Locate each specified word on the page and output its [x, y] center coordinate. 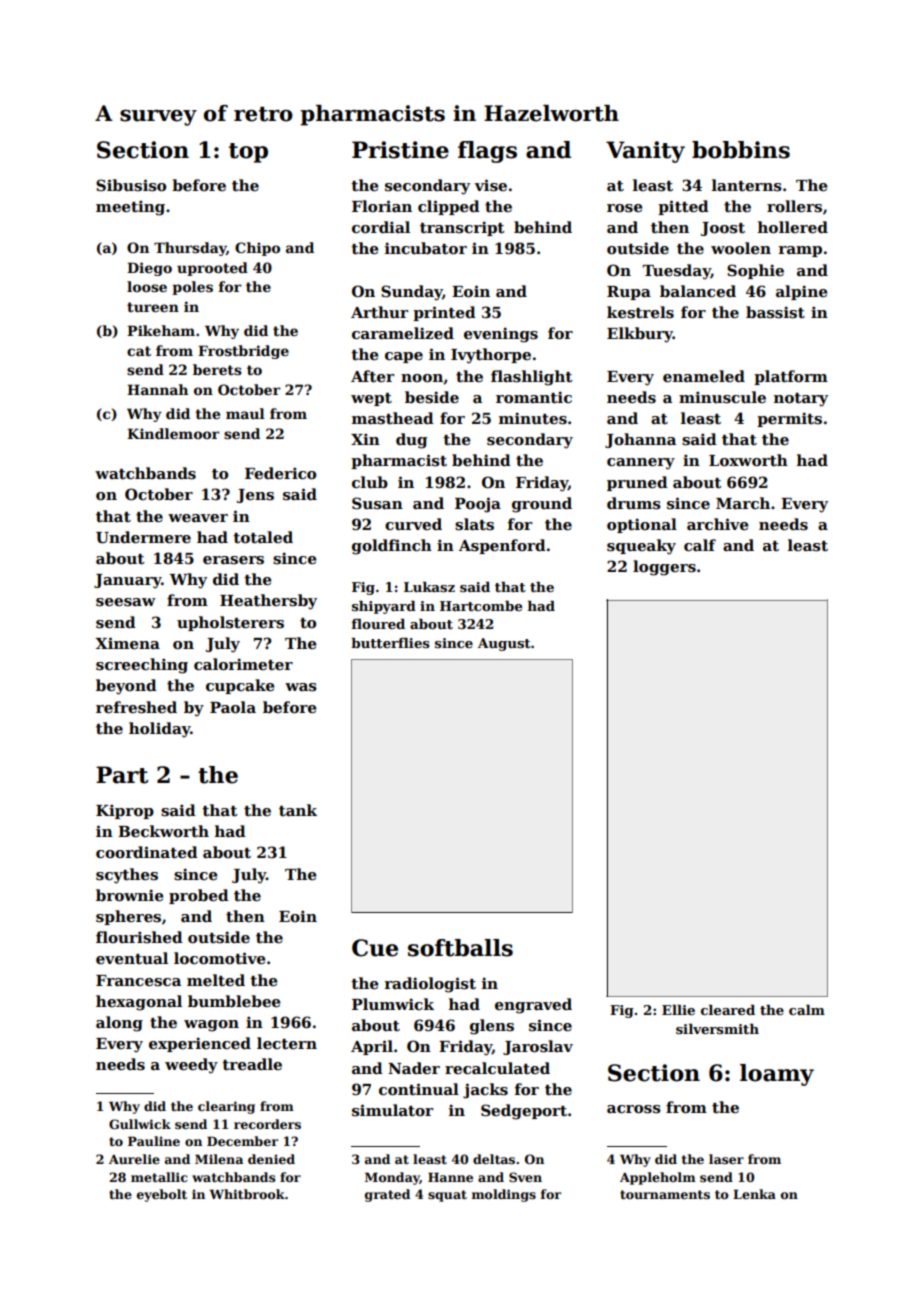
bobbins [741, 150]
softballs [460, 948]
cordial [381, 227]
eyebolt [162, 1195]
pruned [637, 483]
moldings [504, 1195]
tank [298, 810]
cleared [728, 1010]
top [248, 153]
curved [413, 524]
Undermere [143, 537]
